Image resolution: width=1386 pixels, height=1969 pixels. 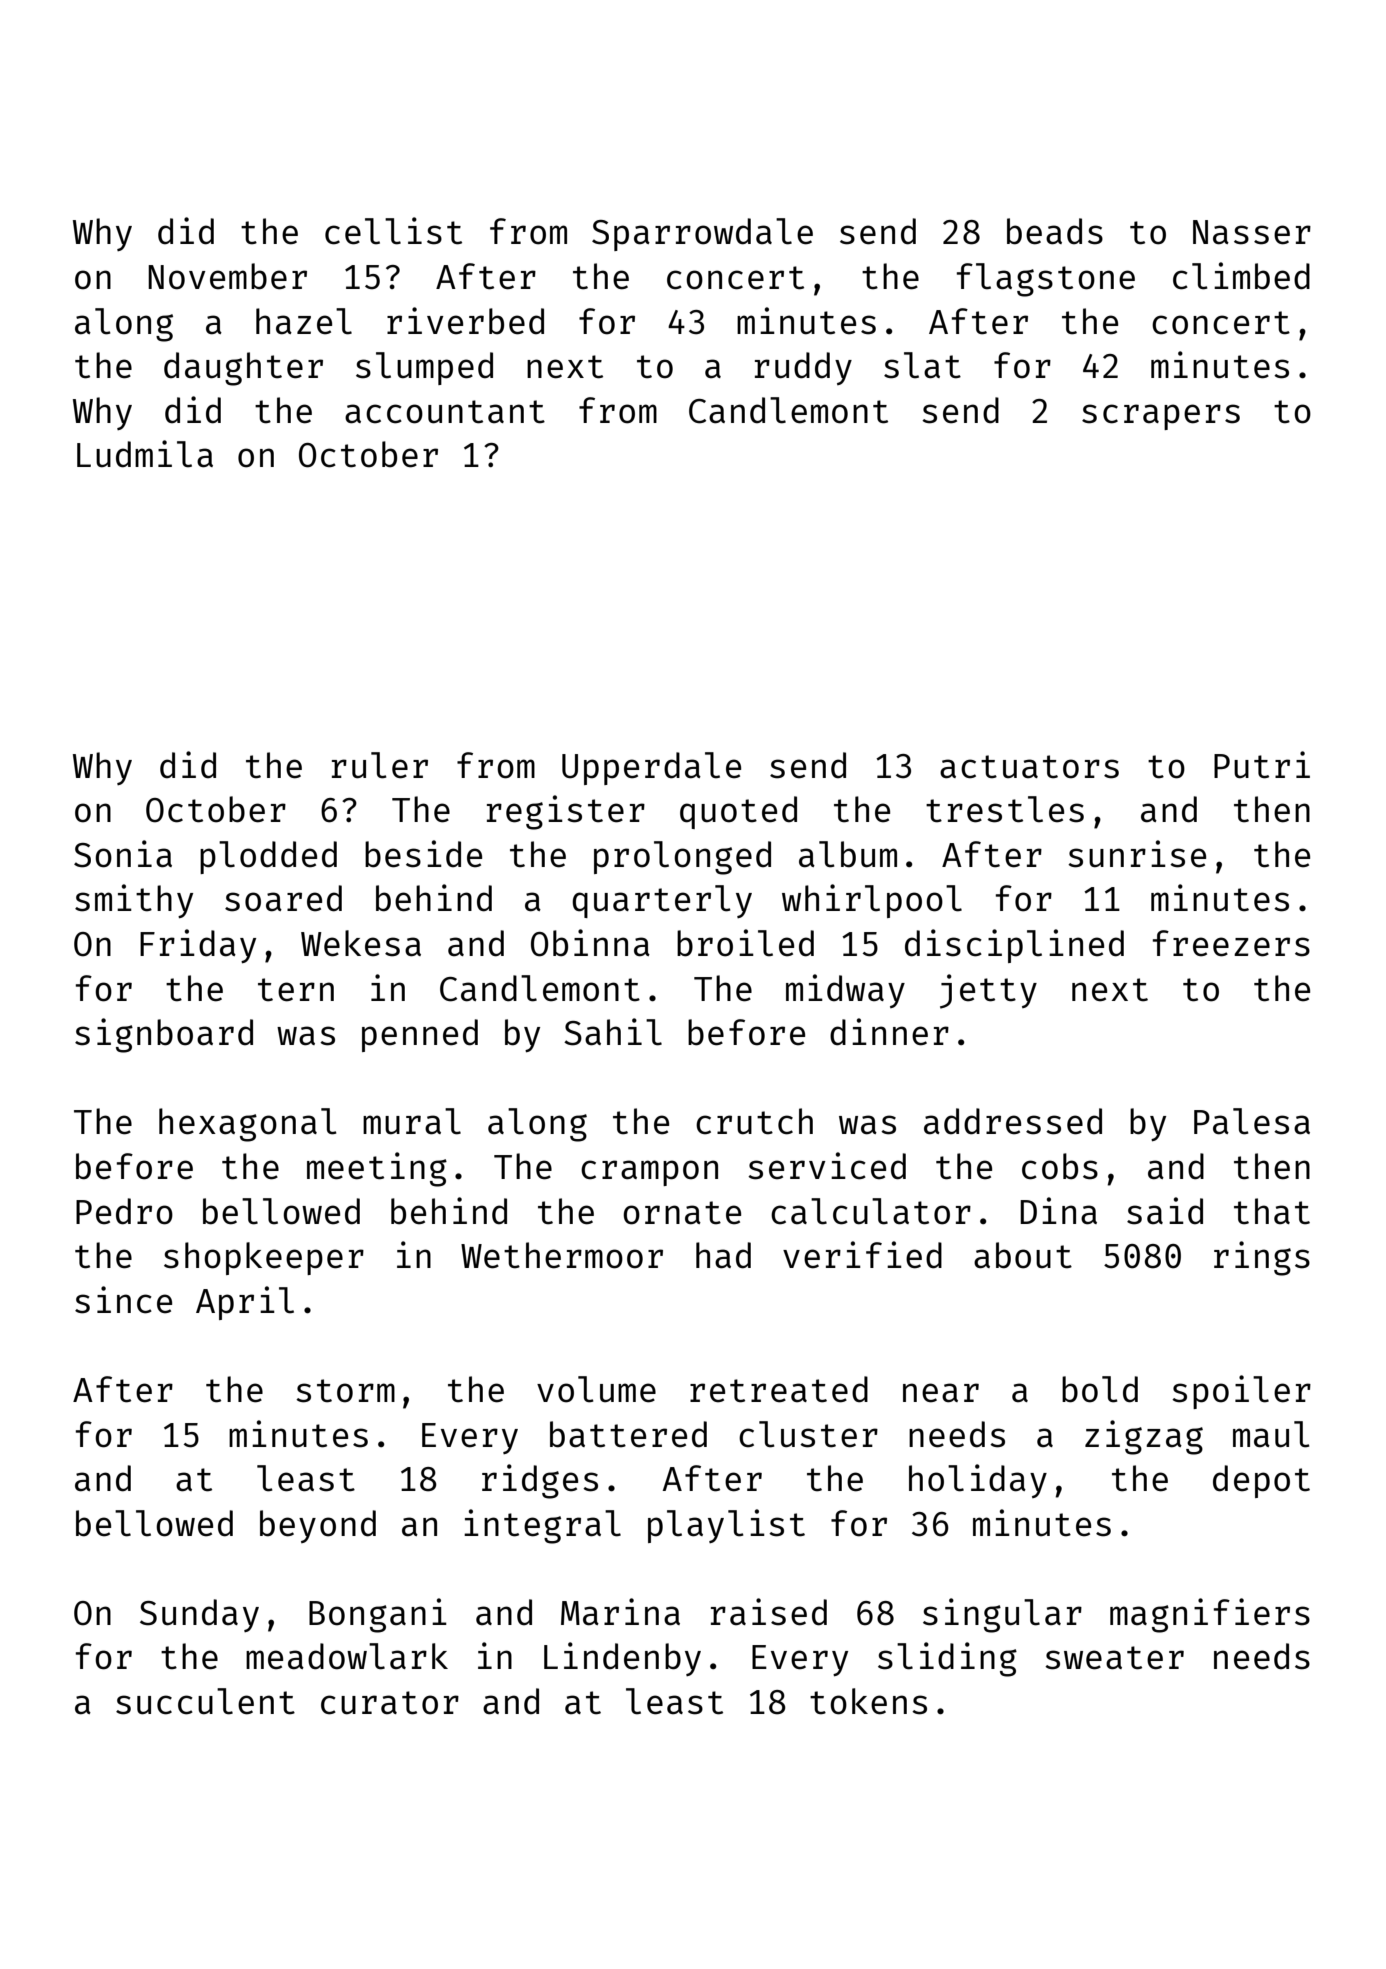 What do you see at coordinates (651, 768) in the page?
I see `Upperdale` at bounding box center [651, 768].
